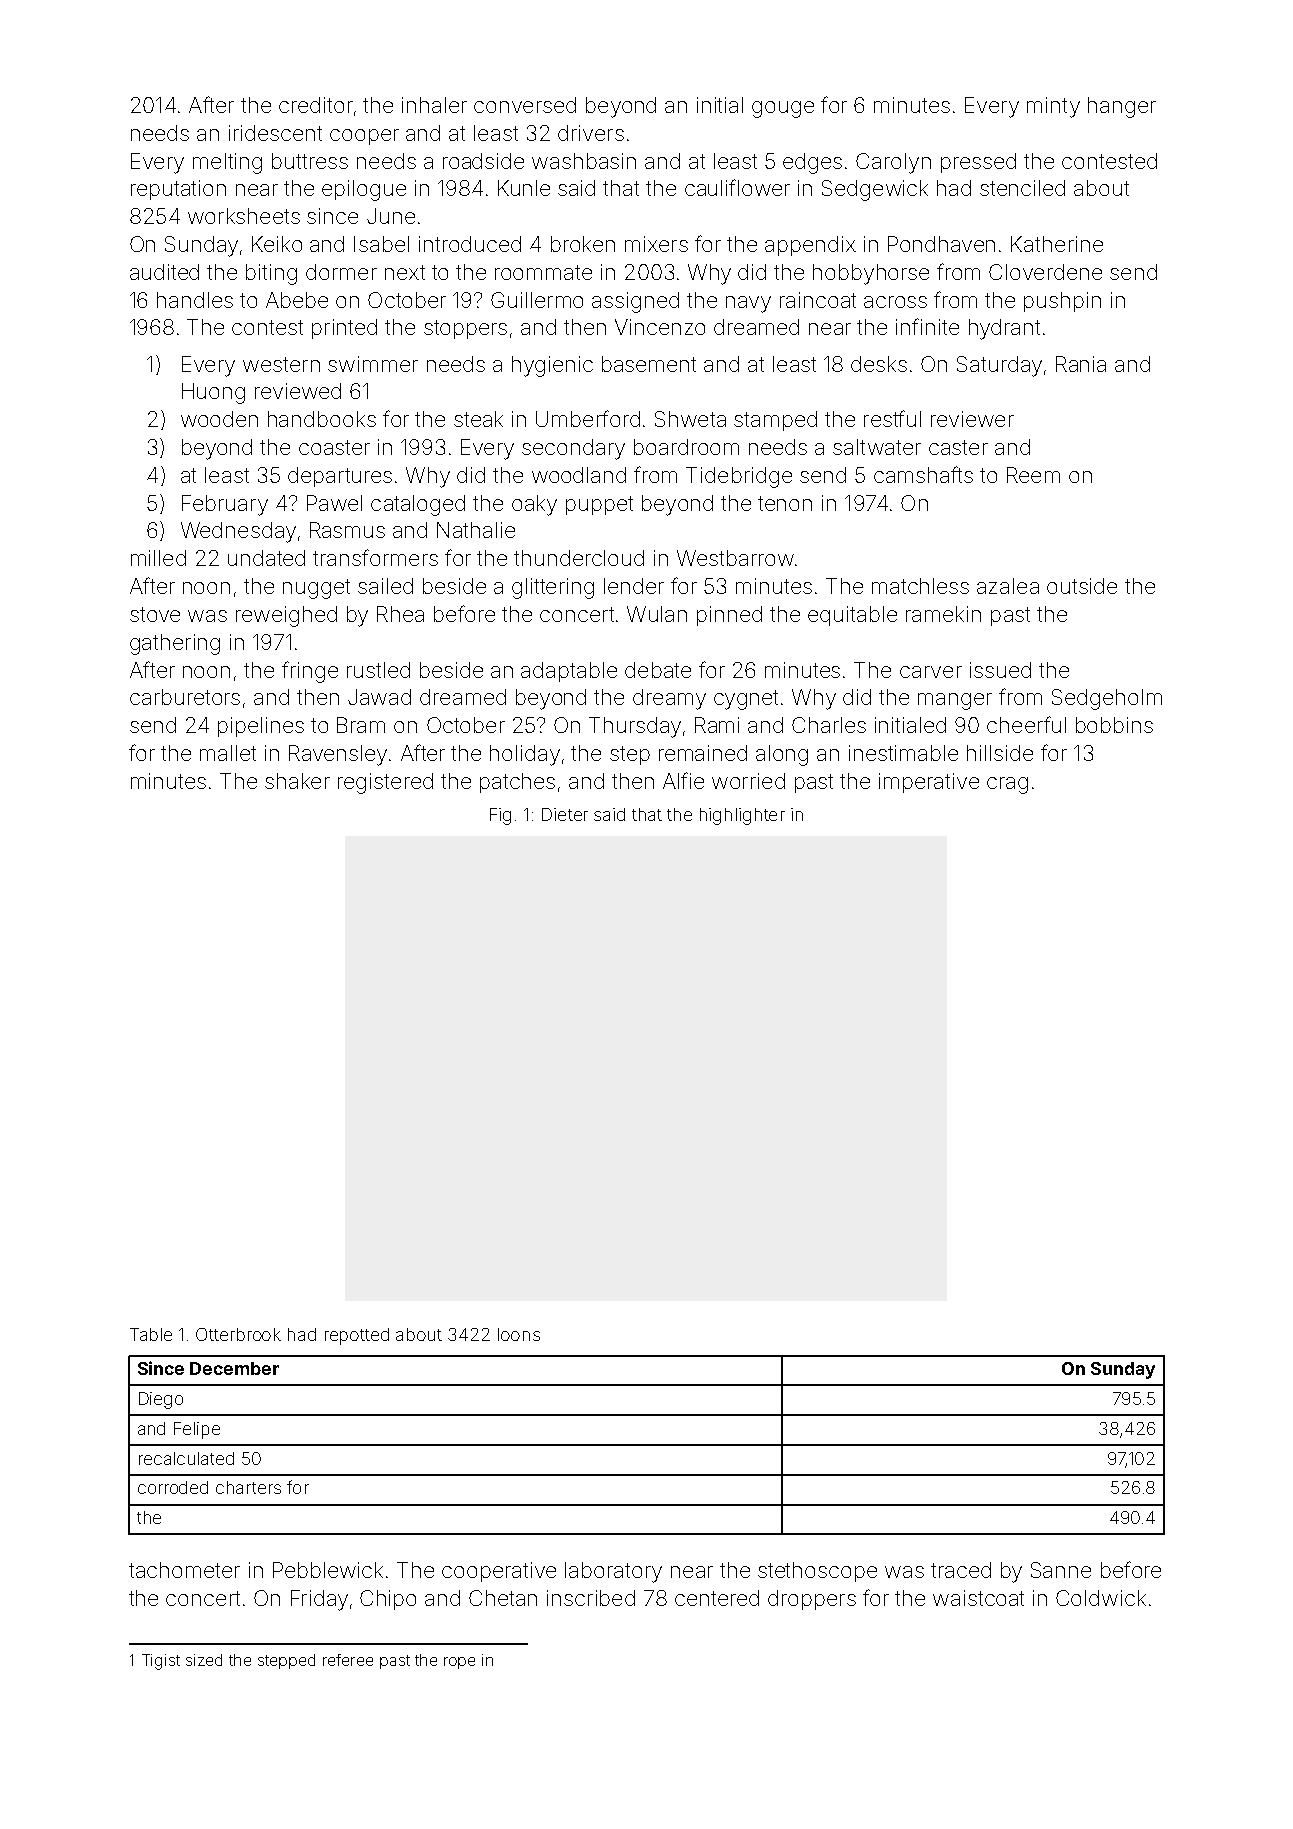 Image resolution: width=1293 pixels, height=1829 pixels. I want to click on conversed, so click(525, 105).
